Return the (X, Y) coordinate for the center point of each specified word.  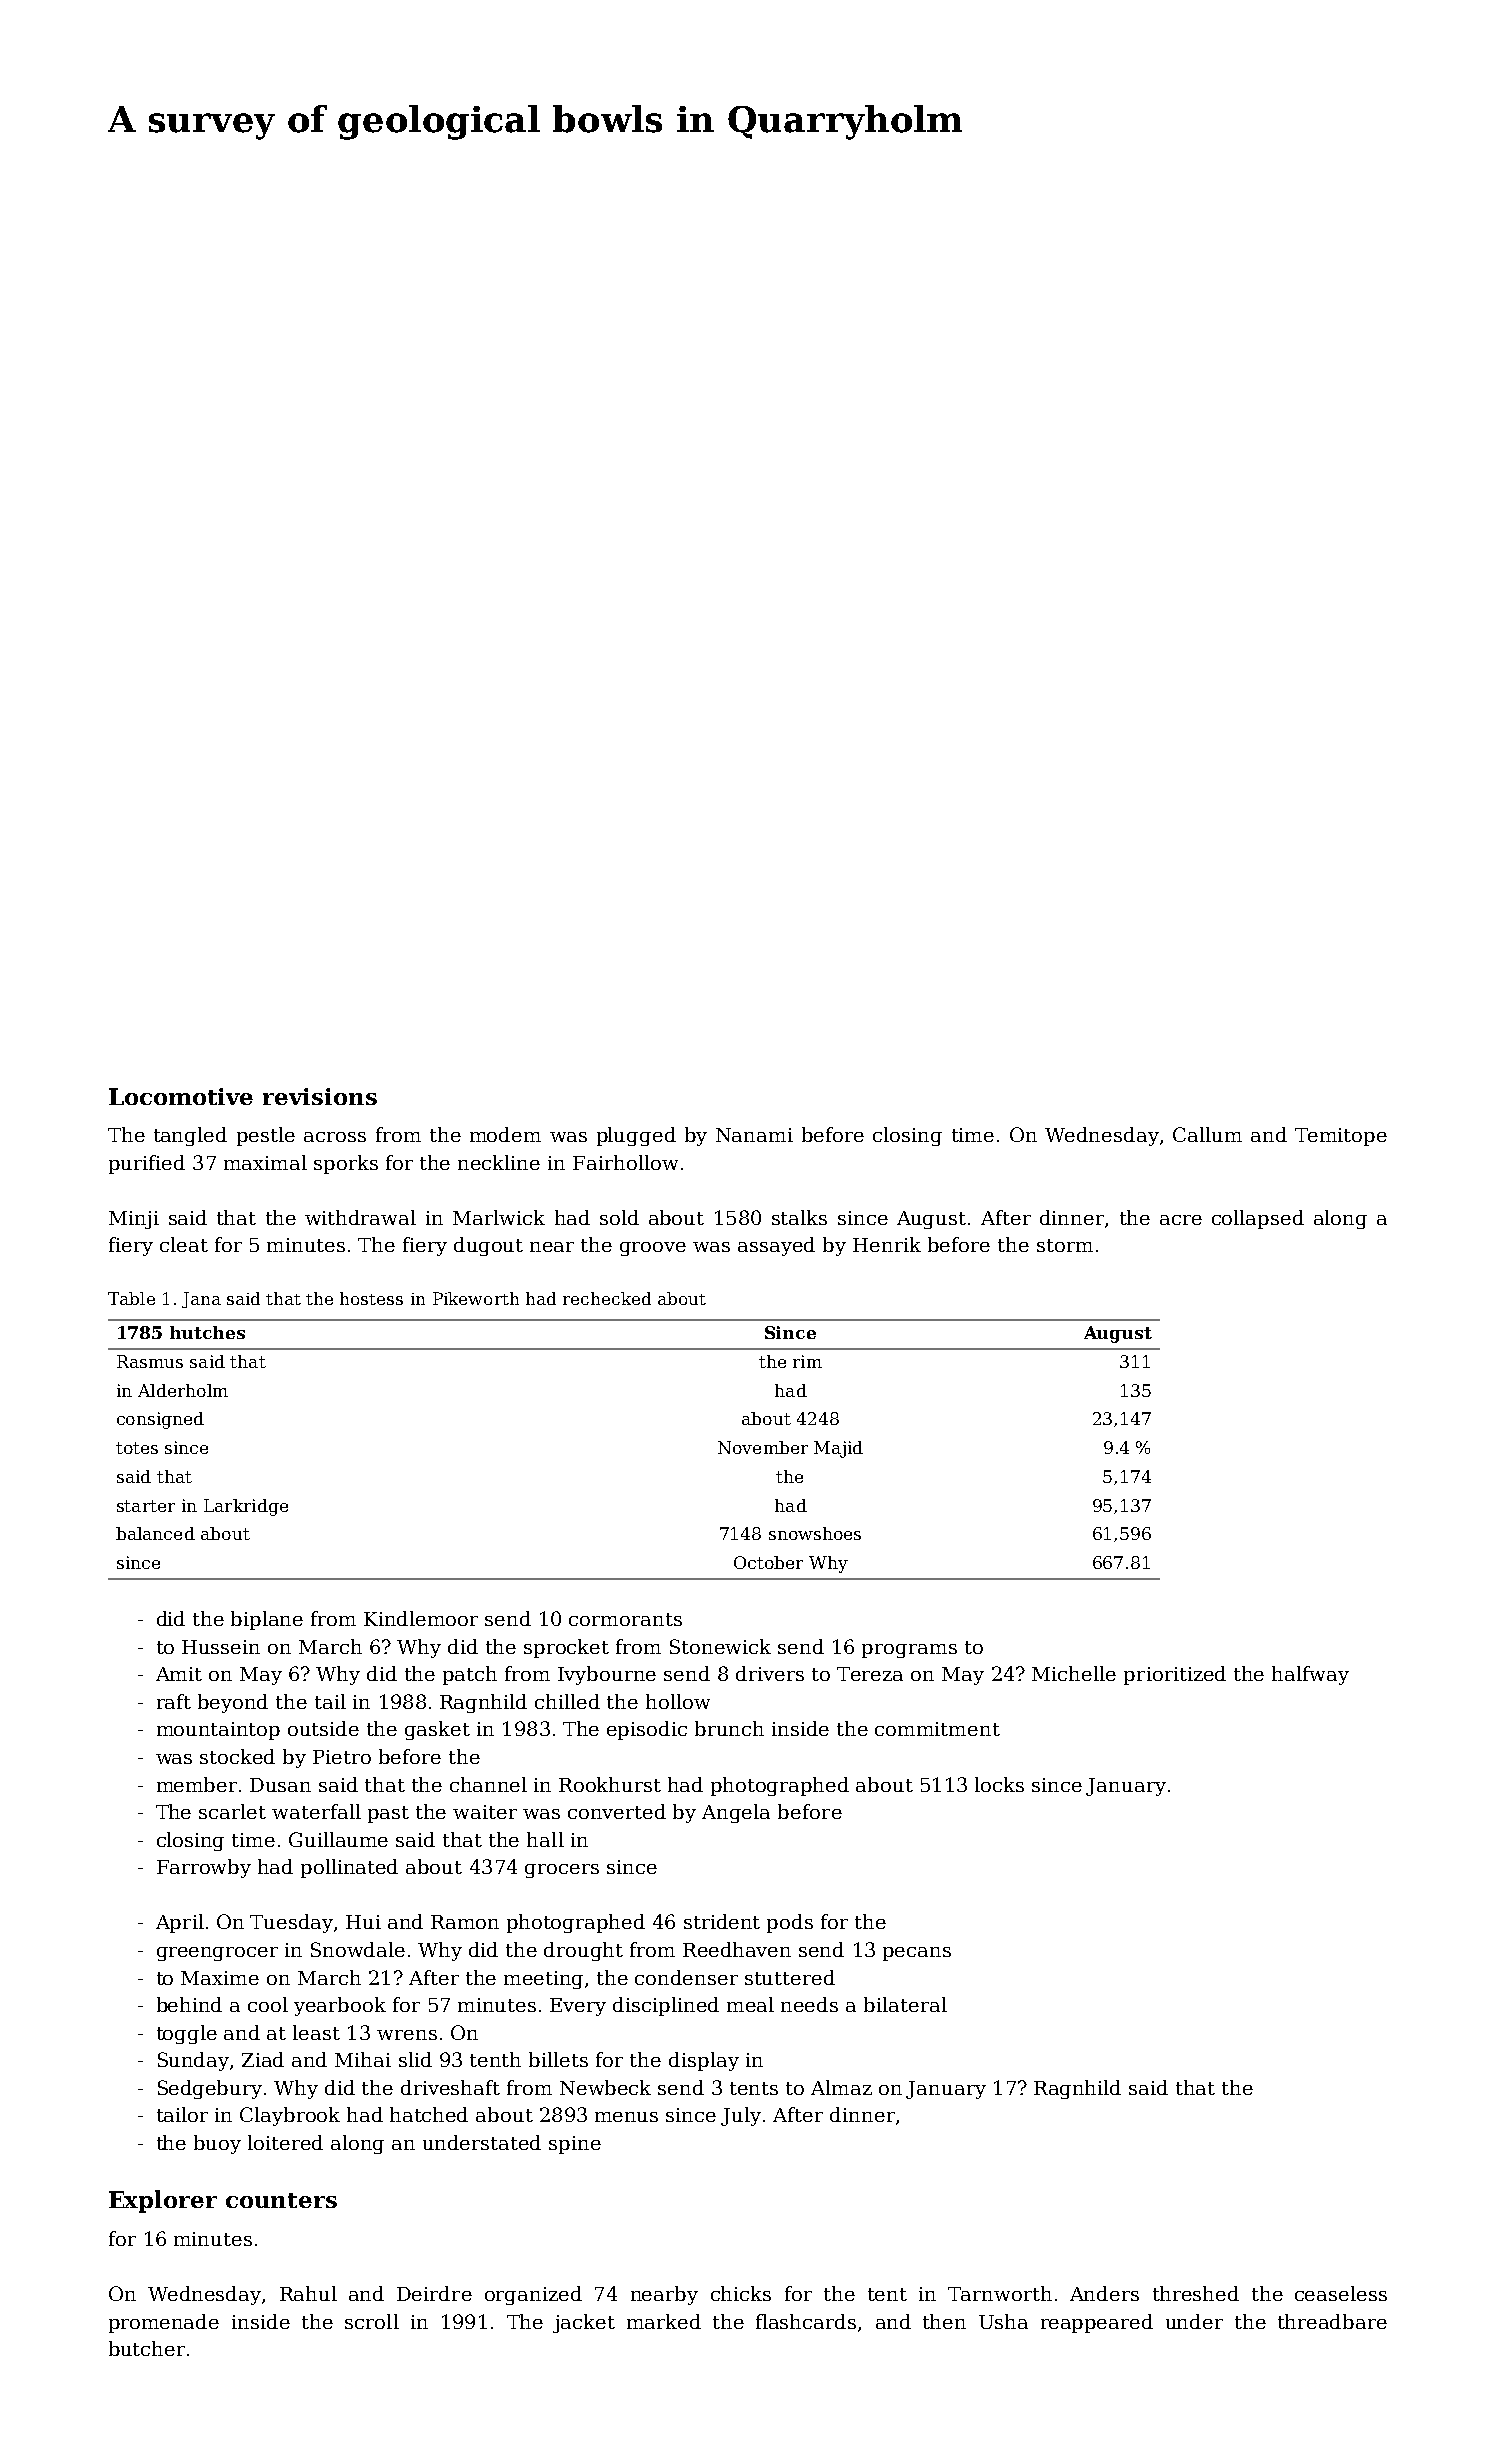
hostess (371, 1298)
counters (281, 2200)
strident (722, 1921)
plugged (636, 1136)
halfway (1310, 1675)
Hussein (221, 1647)
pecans (917, 1954)
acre (1181, 1220)
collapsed (1258, 1219)
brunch (729, 1728)
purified (147, 1164)
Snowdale (358, 1949)
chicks (741, 2293)
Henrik (887, 1244)
